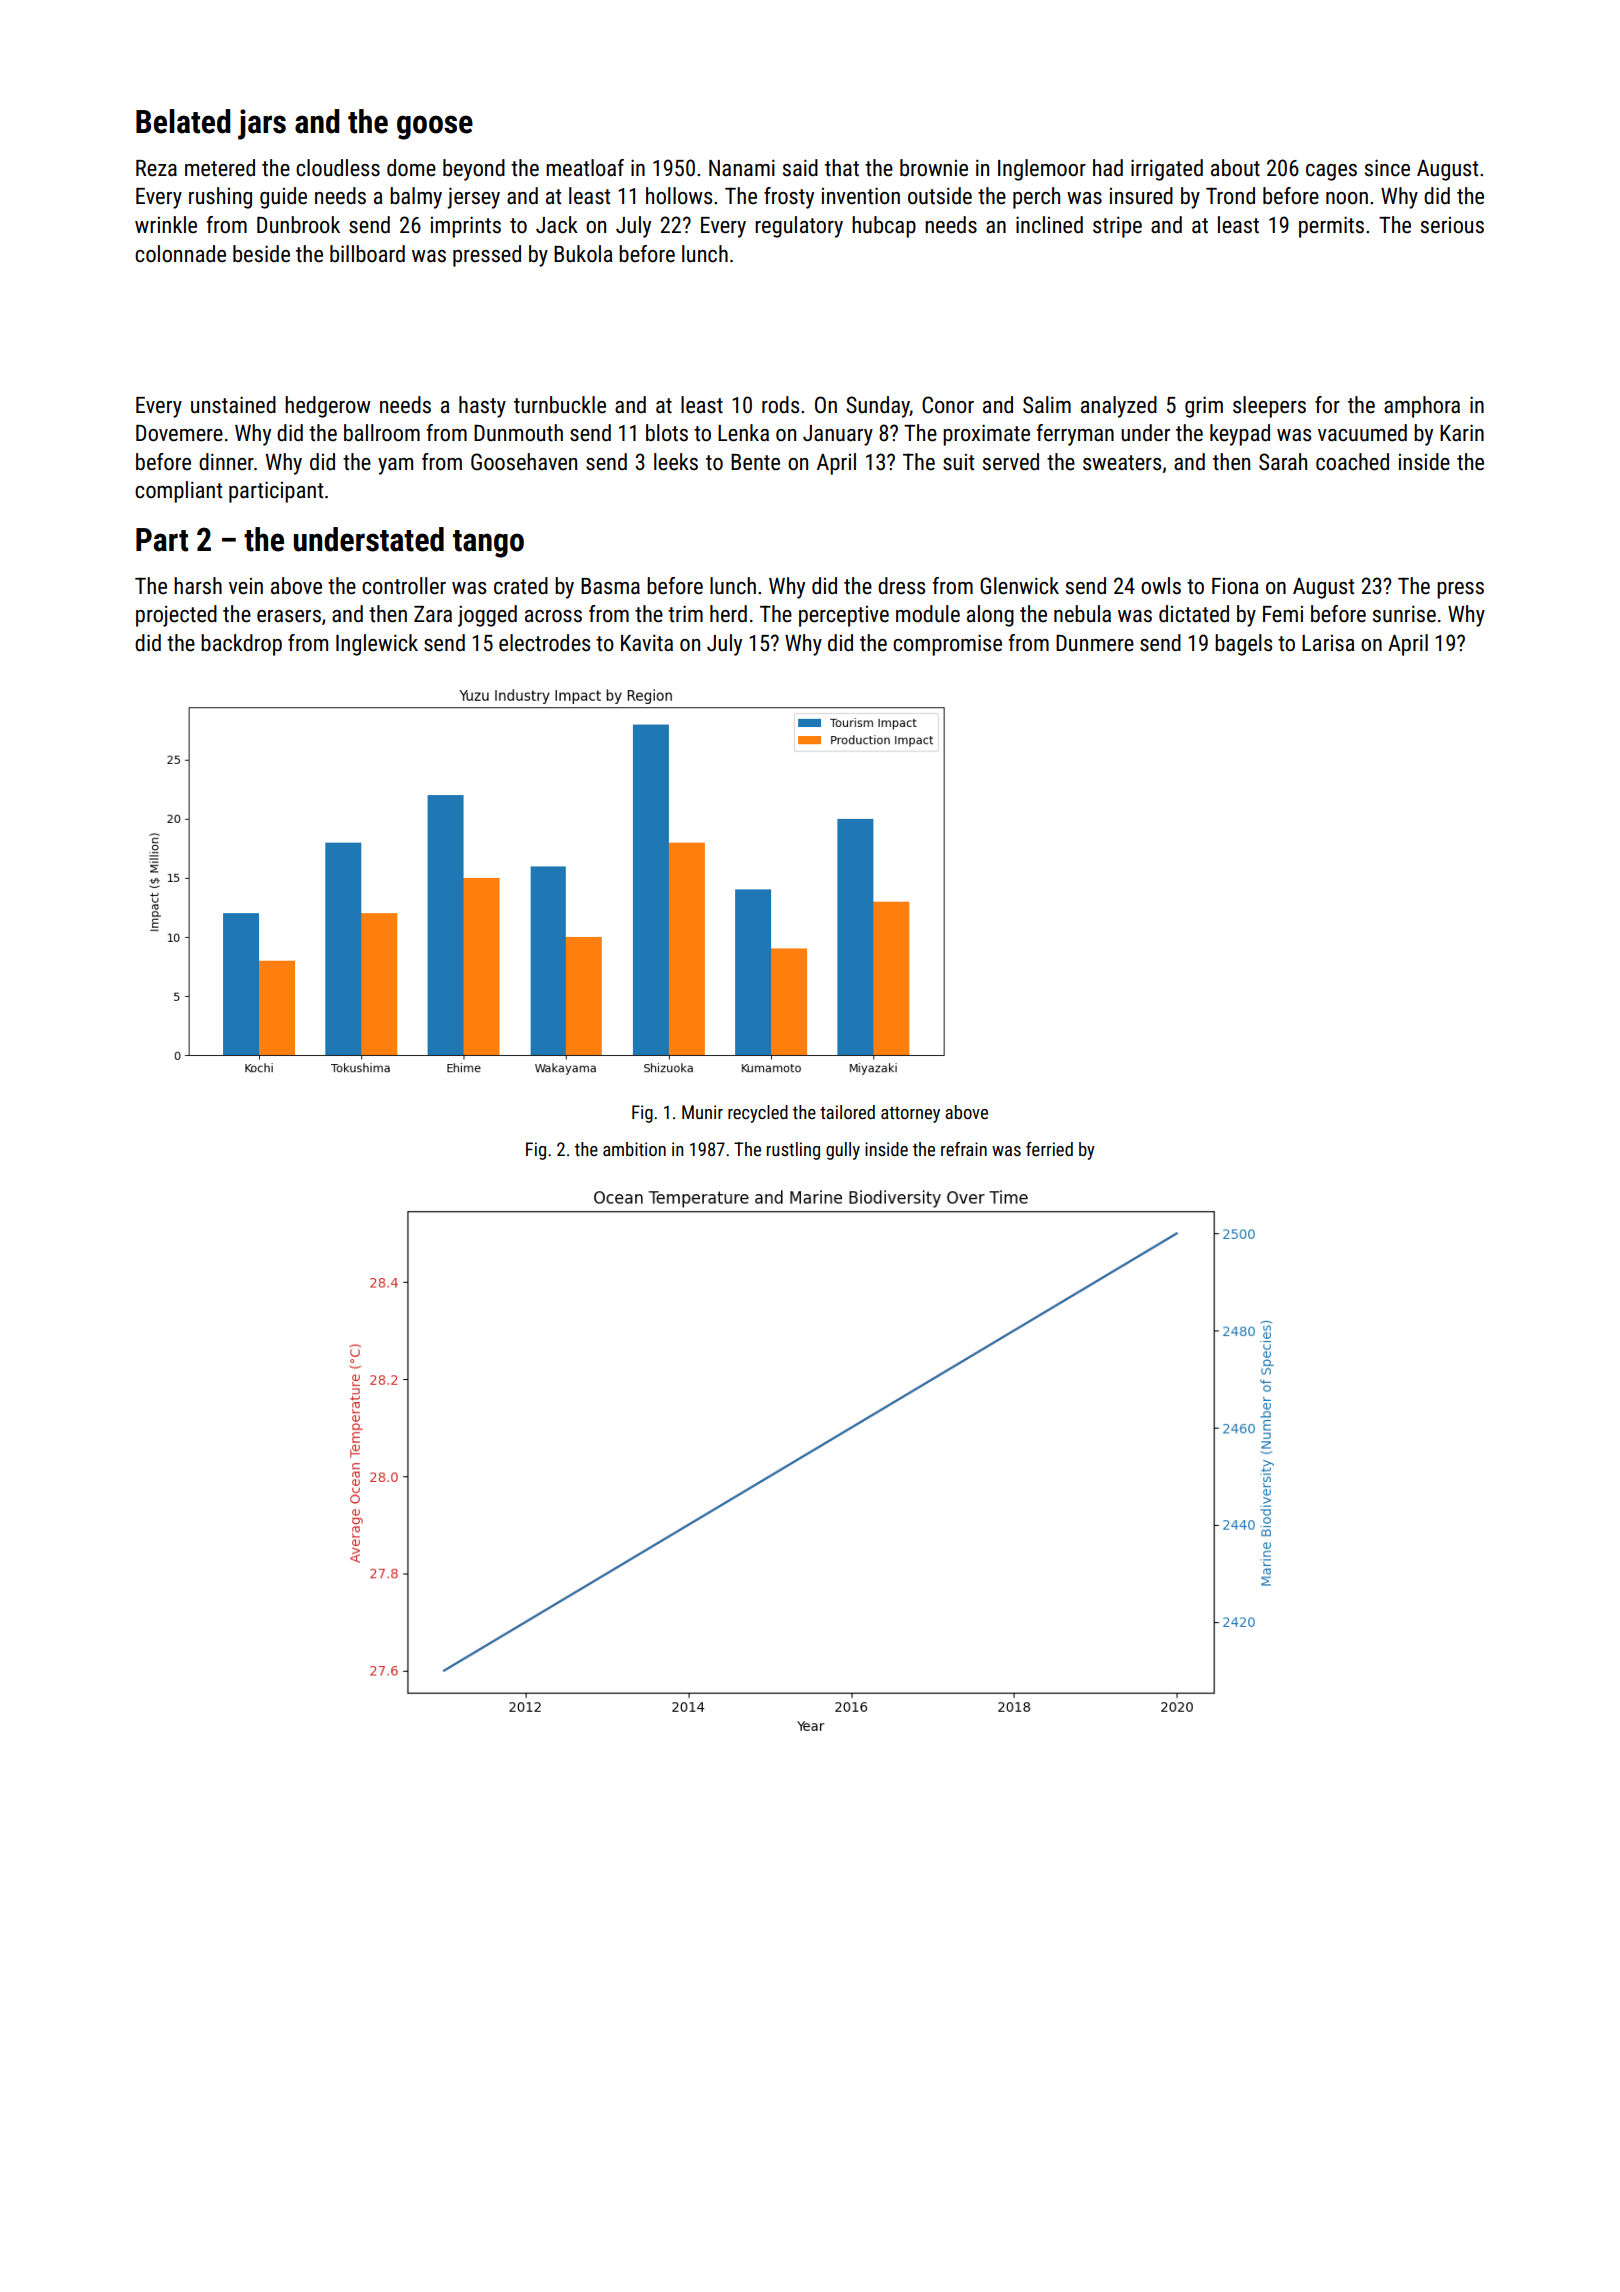  Describe the element at coordinates (780, 405) in the screenshot. I see `rods` at that location.
